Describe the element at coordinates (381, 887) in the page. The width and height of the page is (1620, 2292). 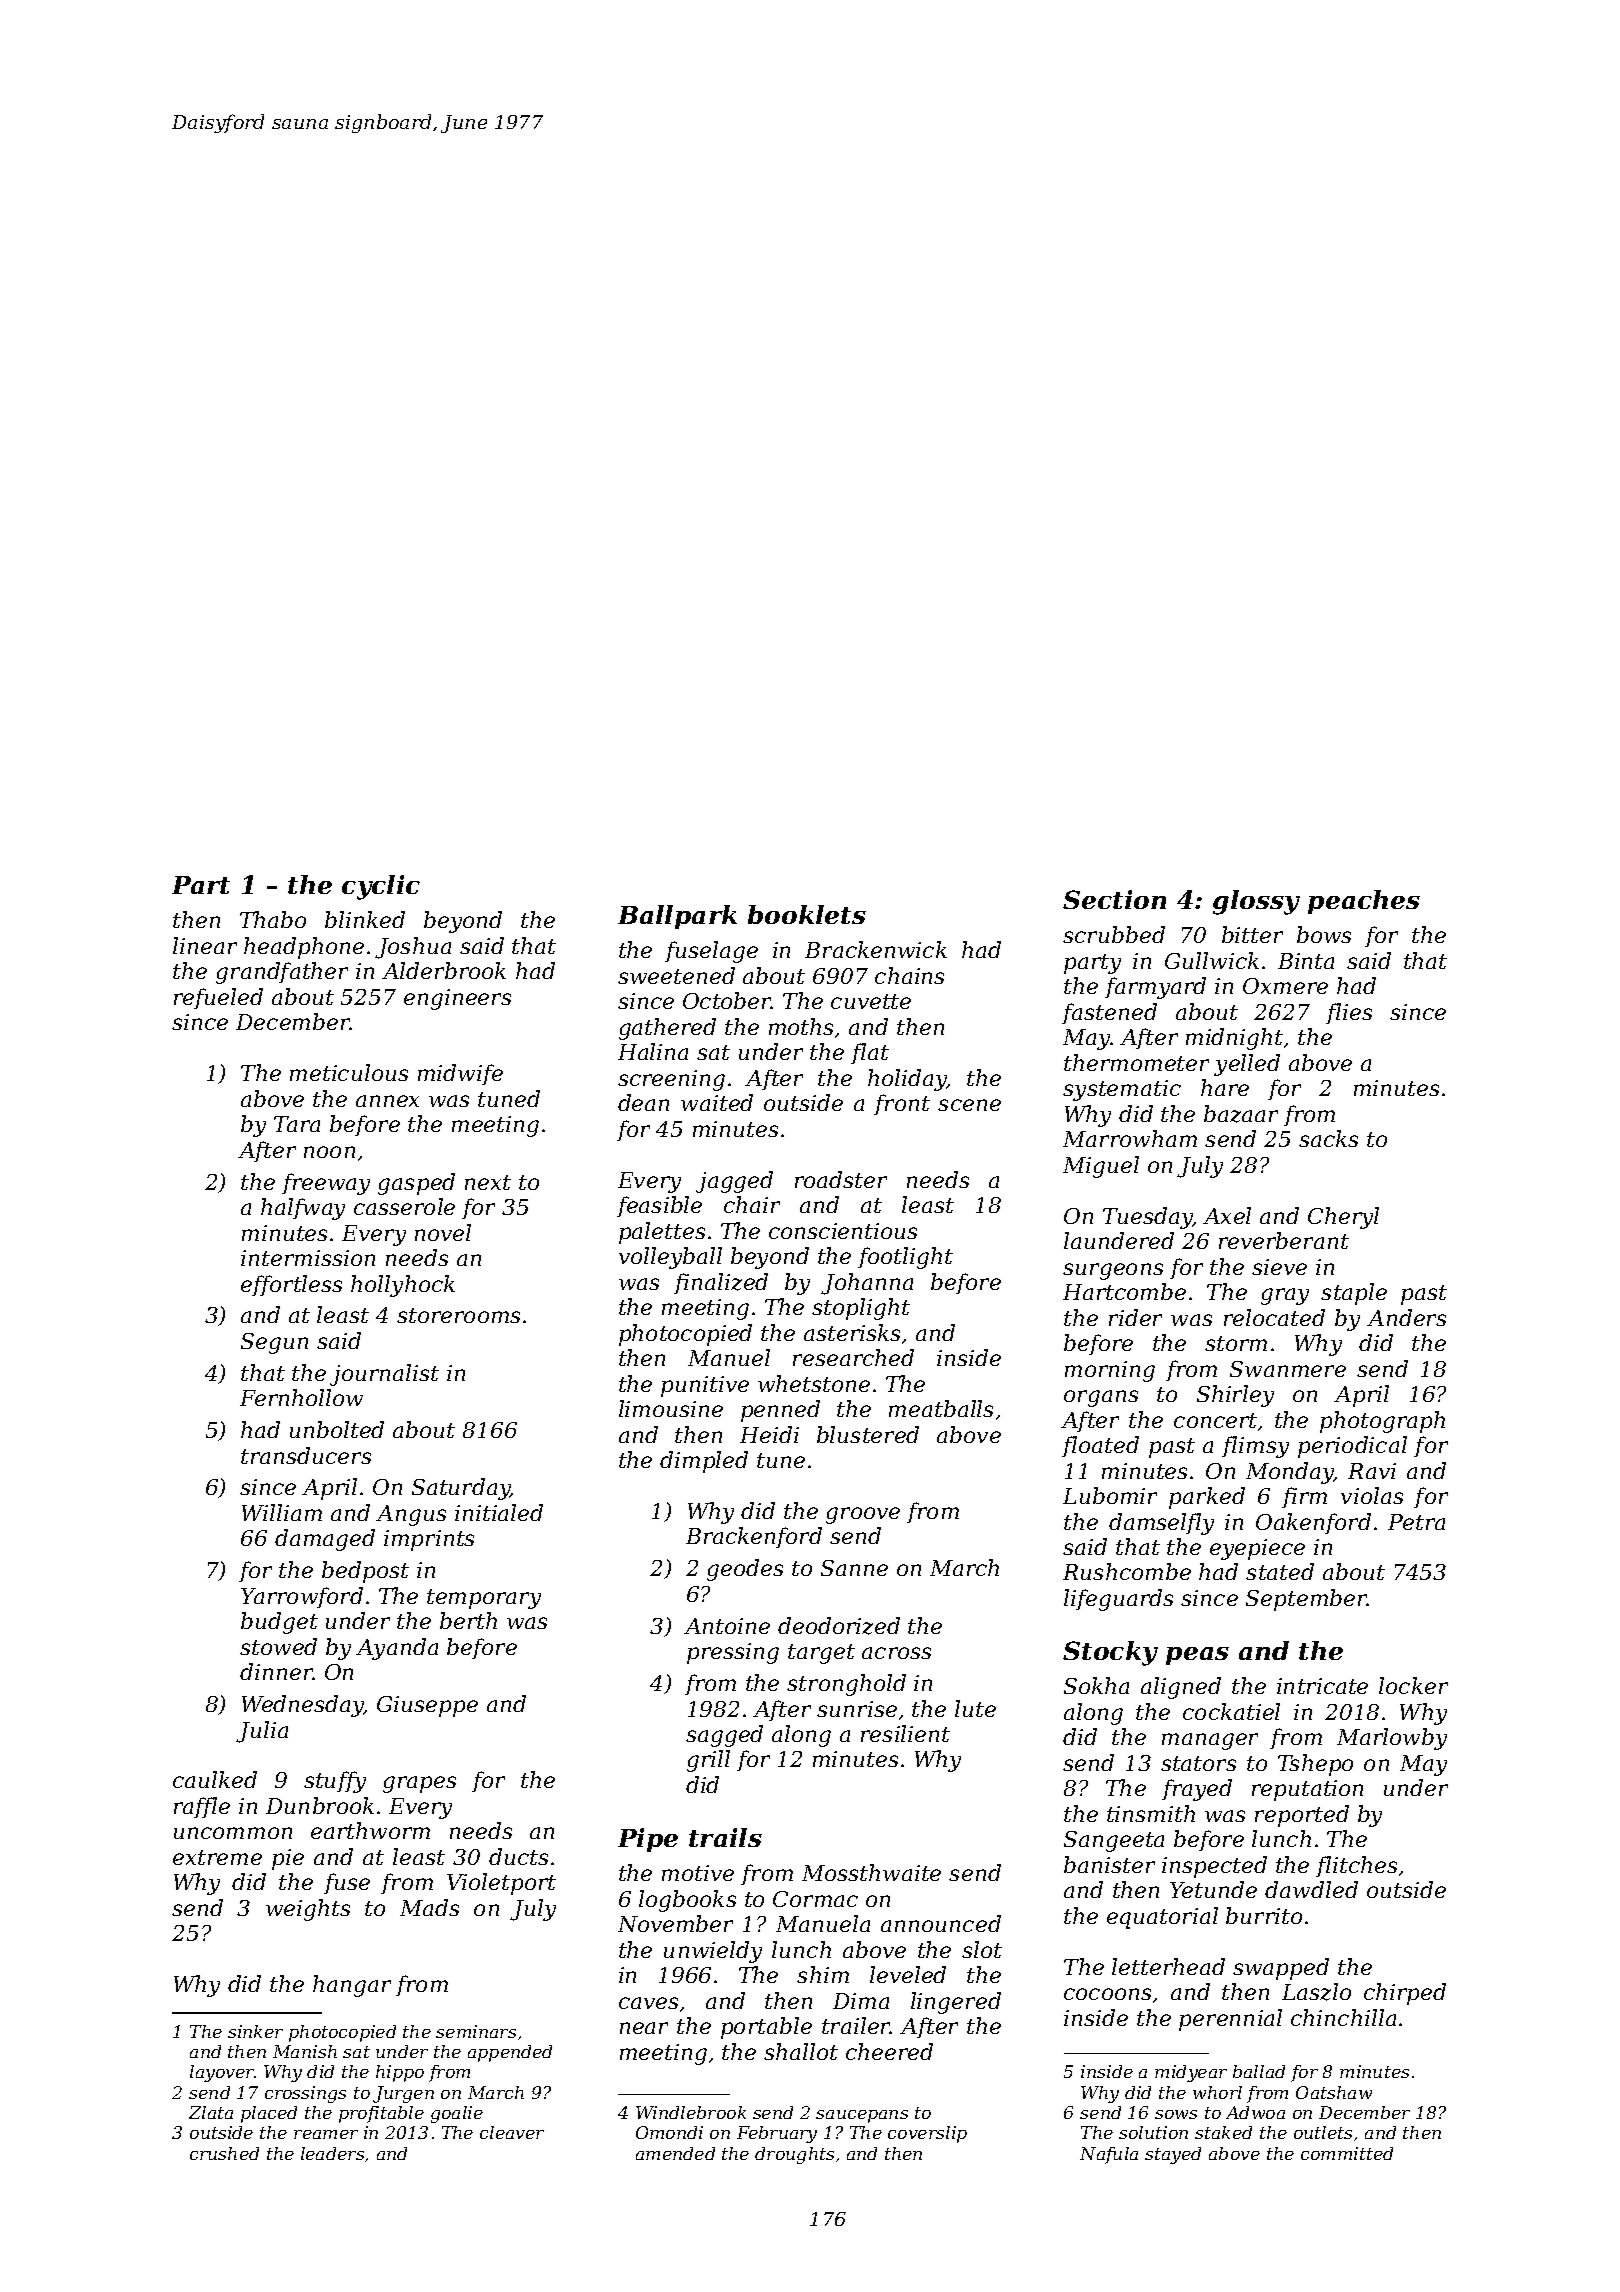
I see `cyclic` at that location.
